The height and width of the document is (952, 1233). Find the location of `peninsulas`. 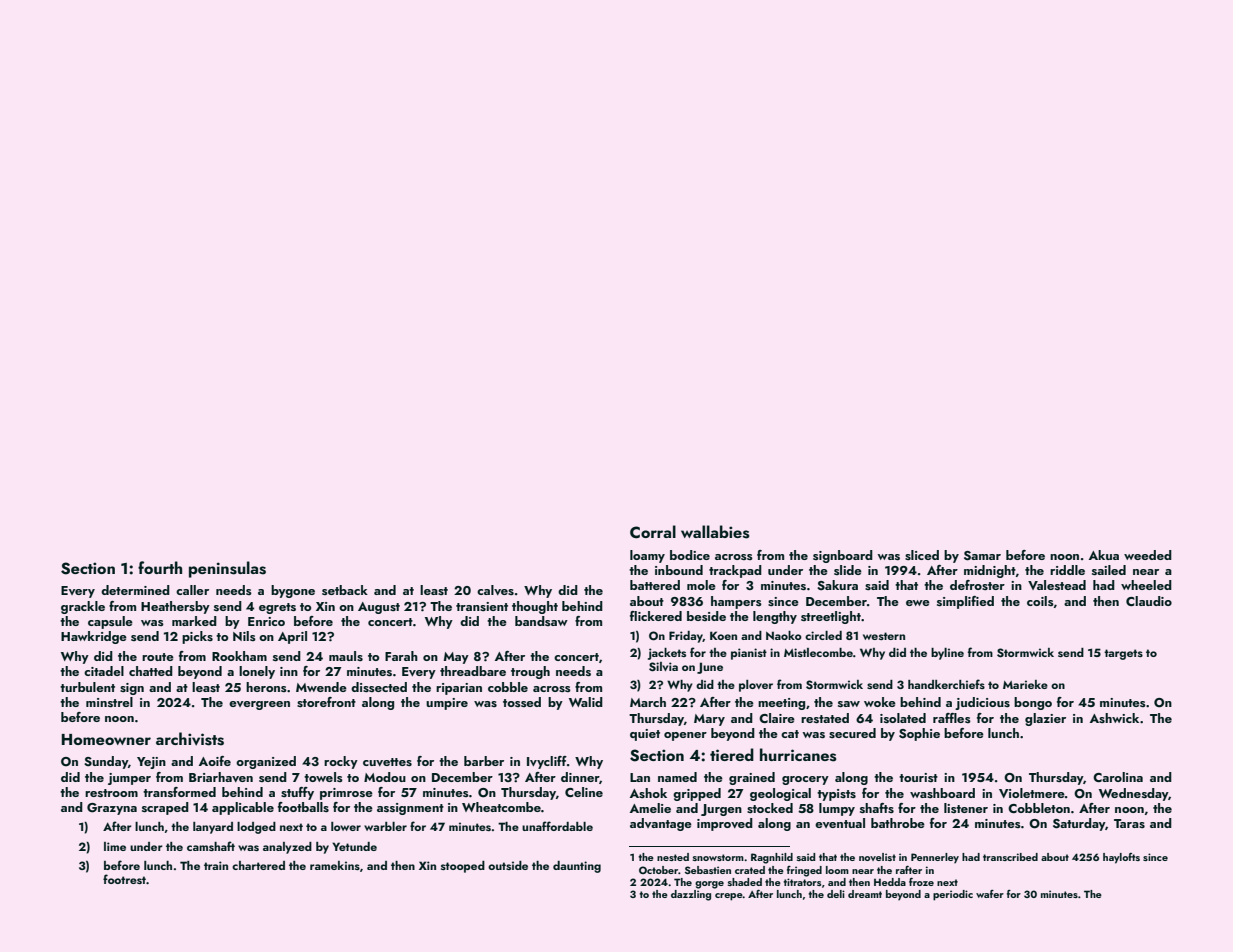

peninsulas is located at coordinates (227, 569).
